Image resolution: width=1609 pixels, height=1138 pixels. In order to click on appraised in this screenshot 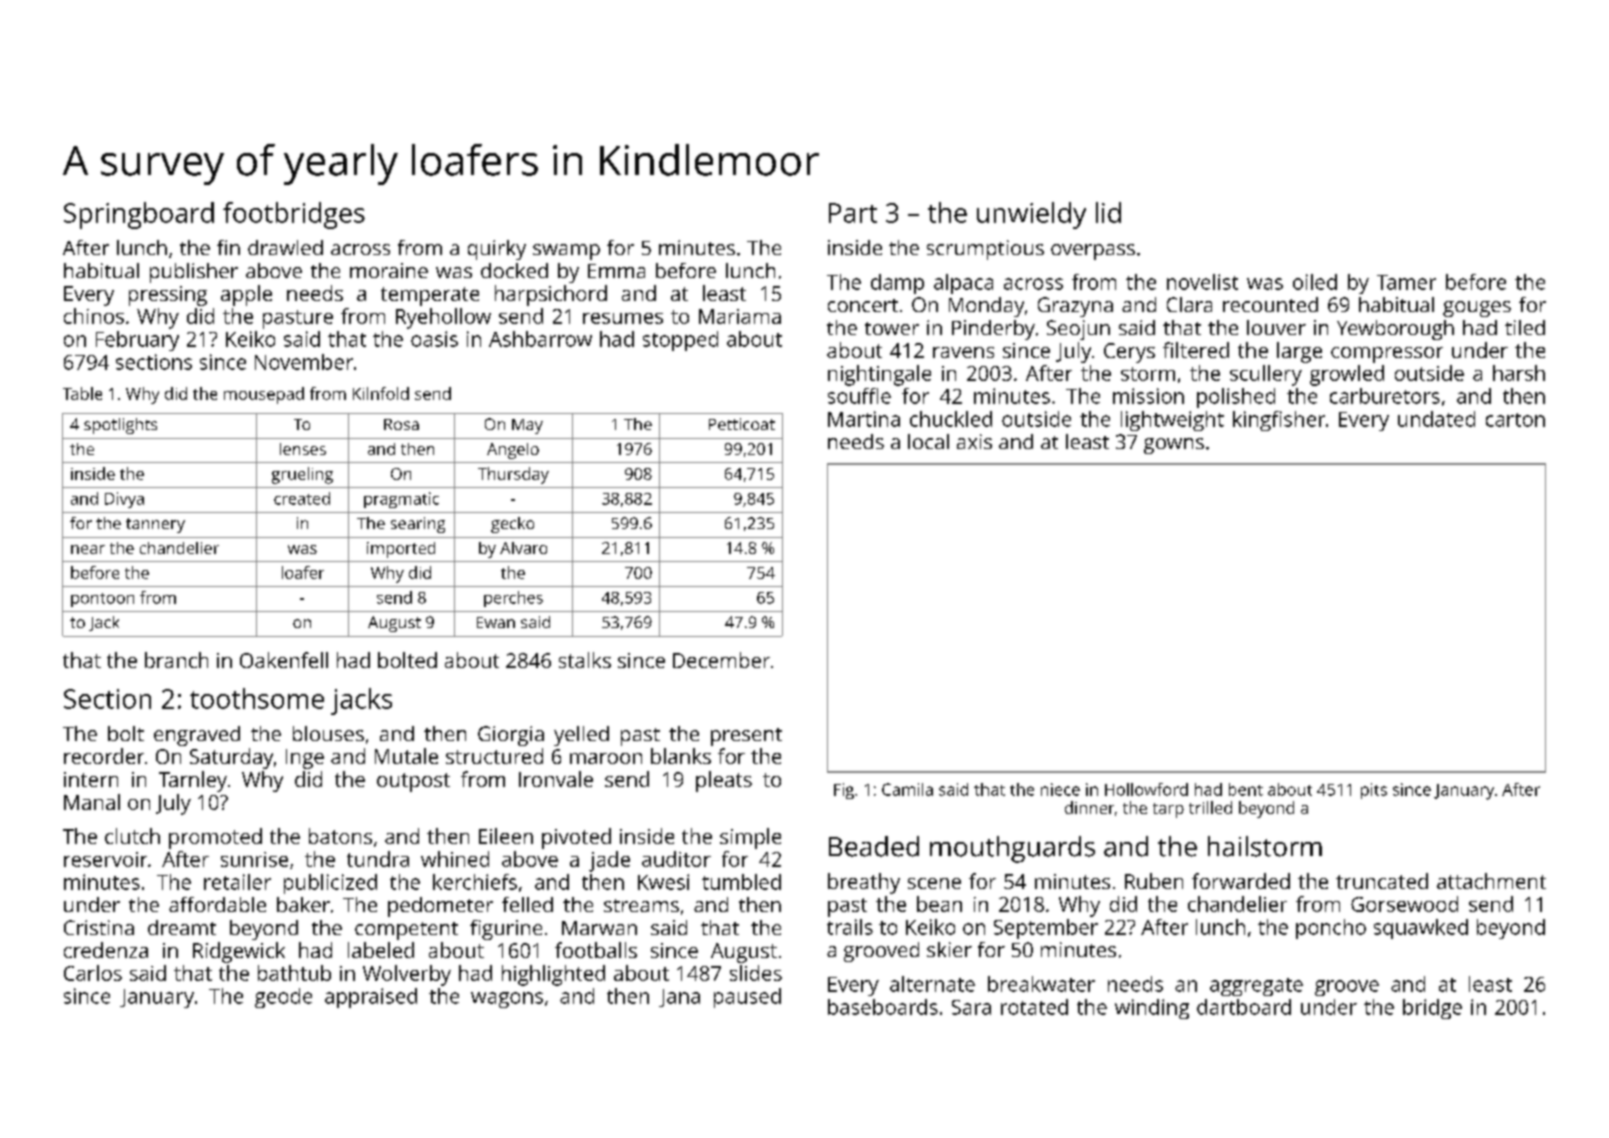, I will do `click(371, 998)`.
